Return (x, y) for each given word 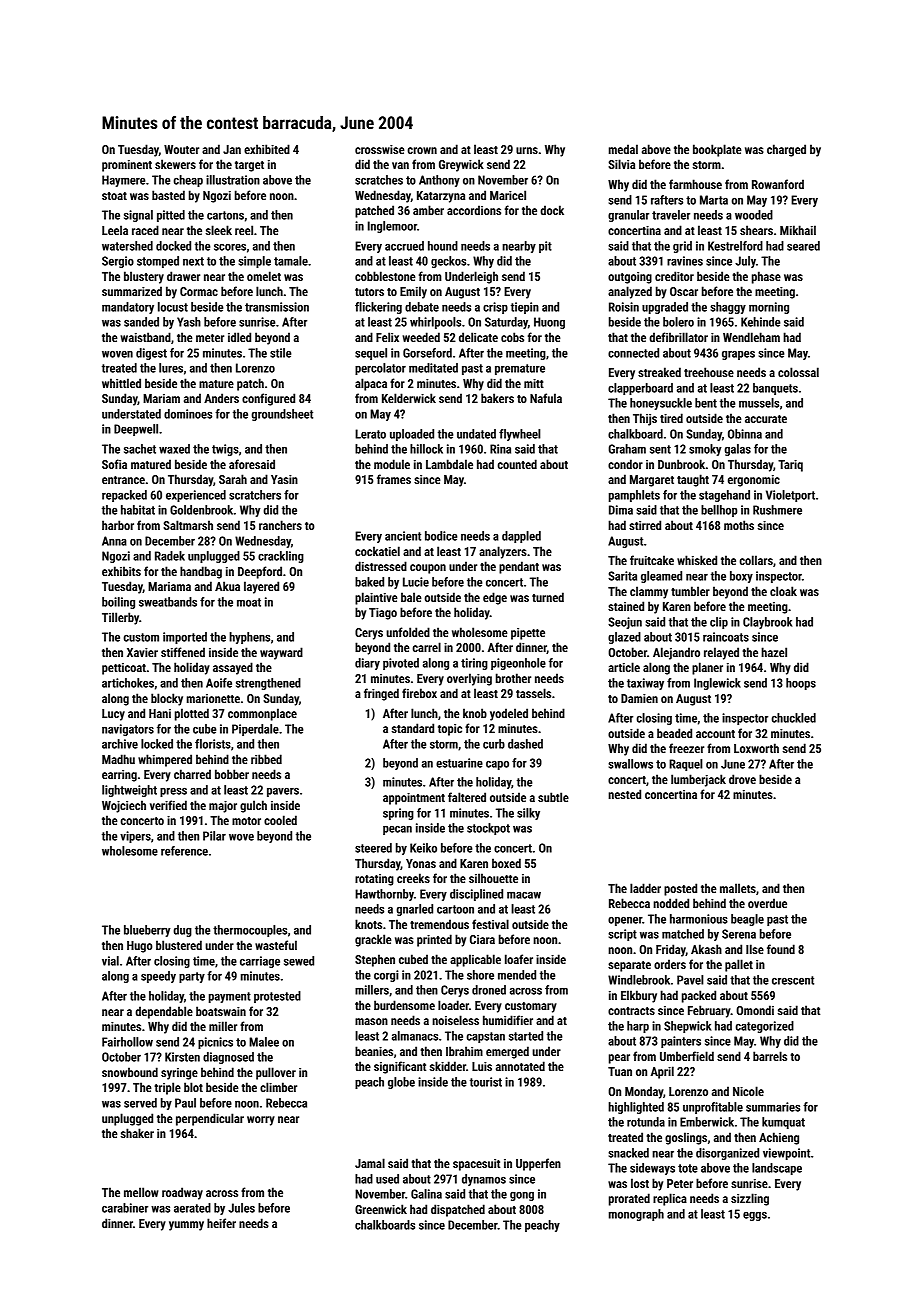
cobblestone (385, 276)
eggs (755, 1216)
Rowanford (778, 184)
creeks (413, 878)
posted (680, 889)
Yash (189, 322)
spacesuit (476, 1165)
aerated (192, 1208)
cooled (280, 820)
